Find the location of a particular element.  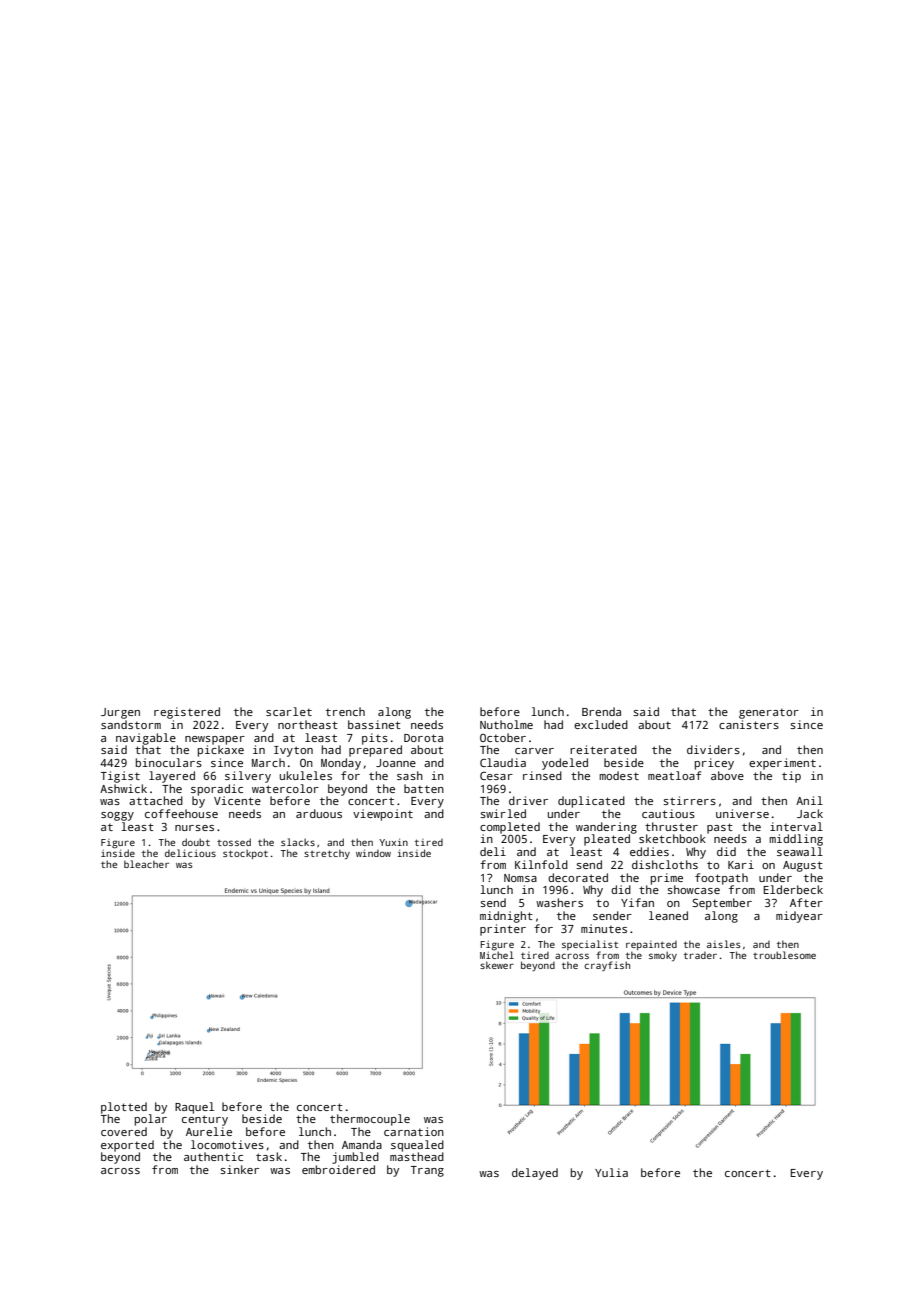

Michel is located at coordinates (497, 955).
